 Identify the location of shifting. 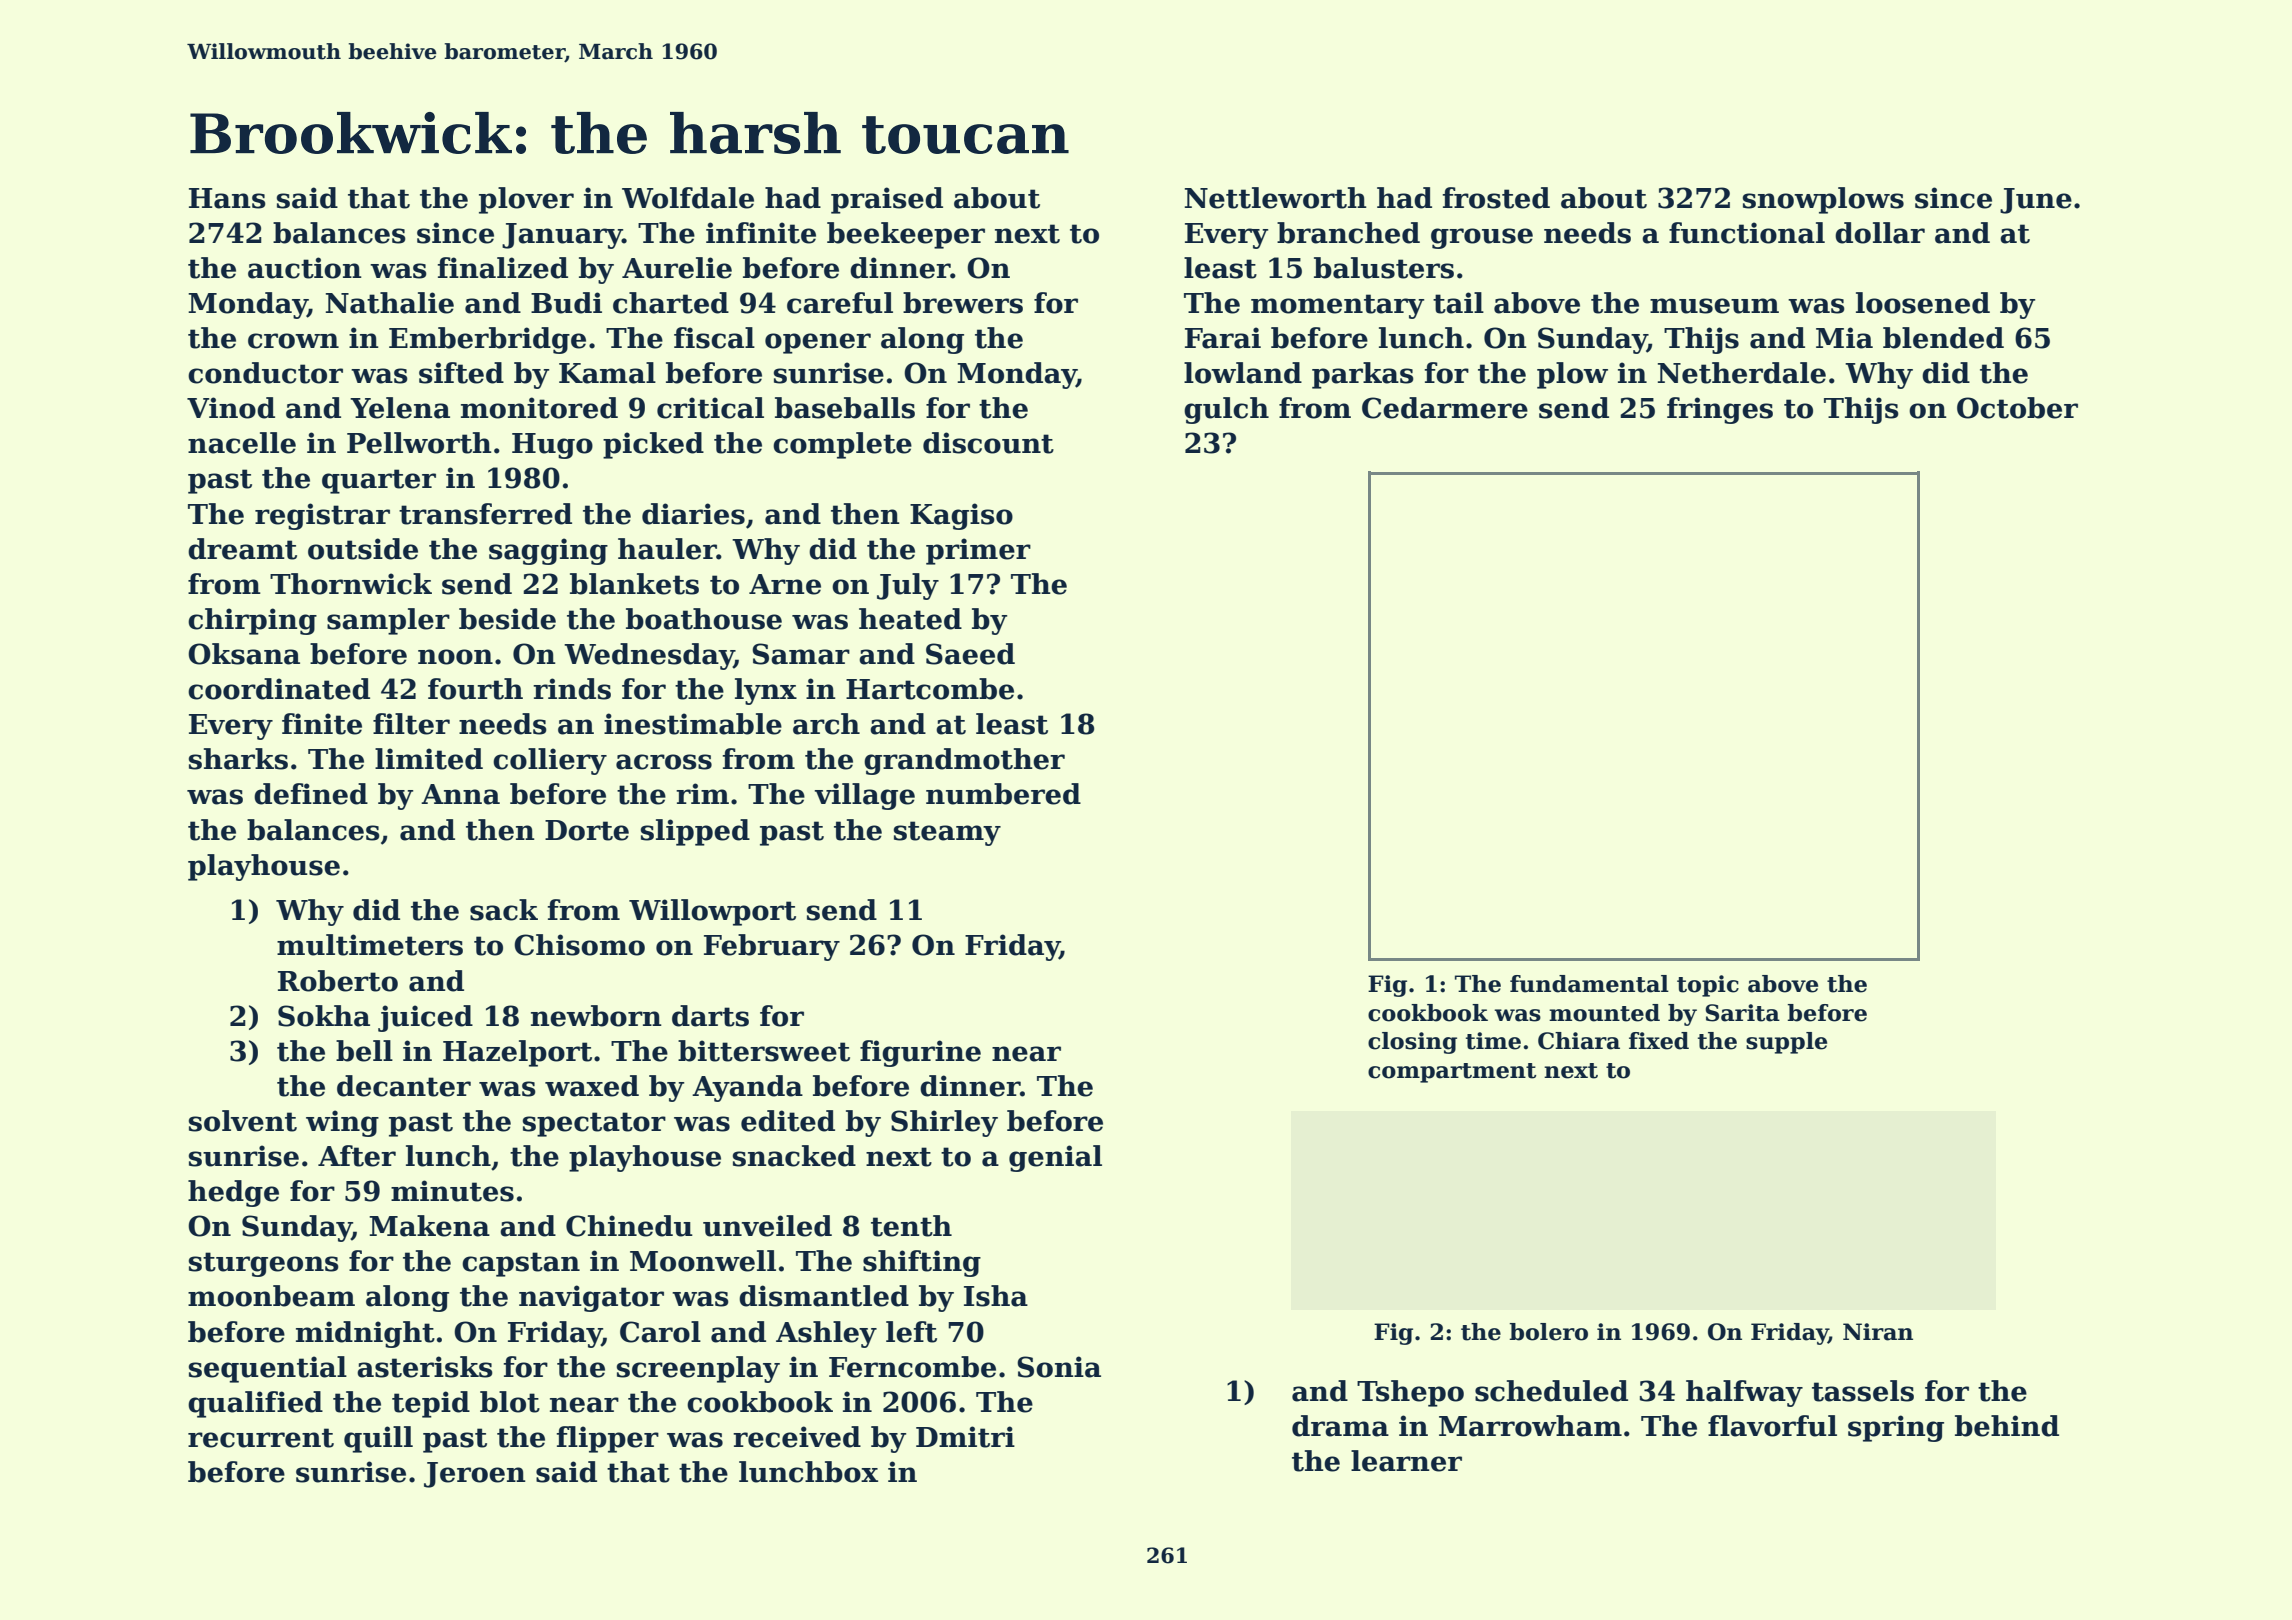
(922, 1263).
